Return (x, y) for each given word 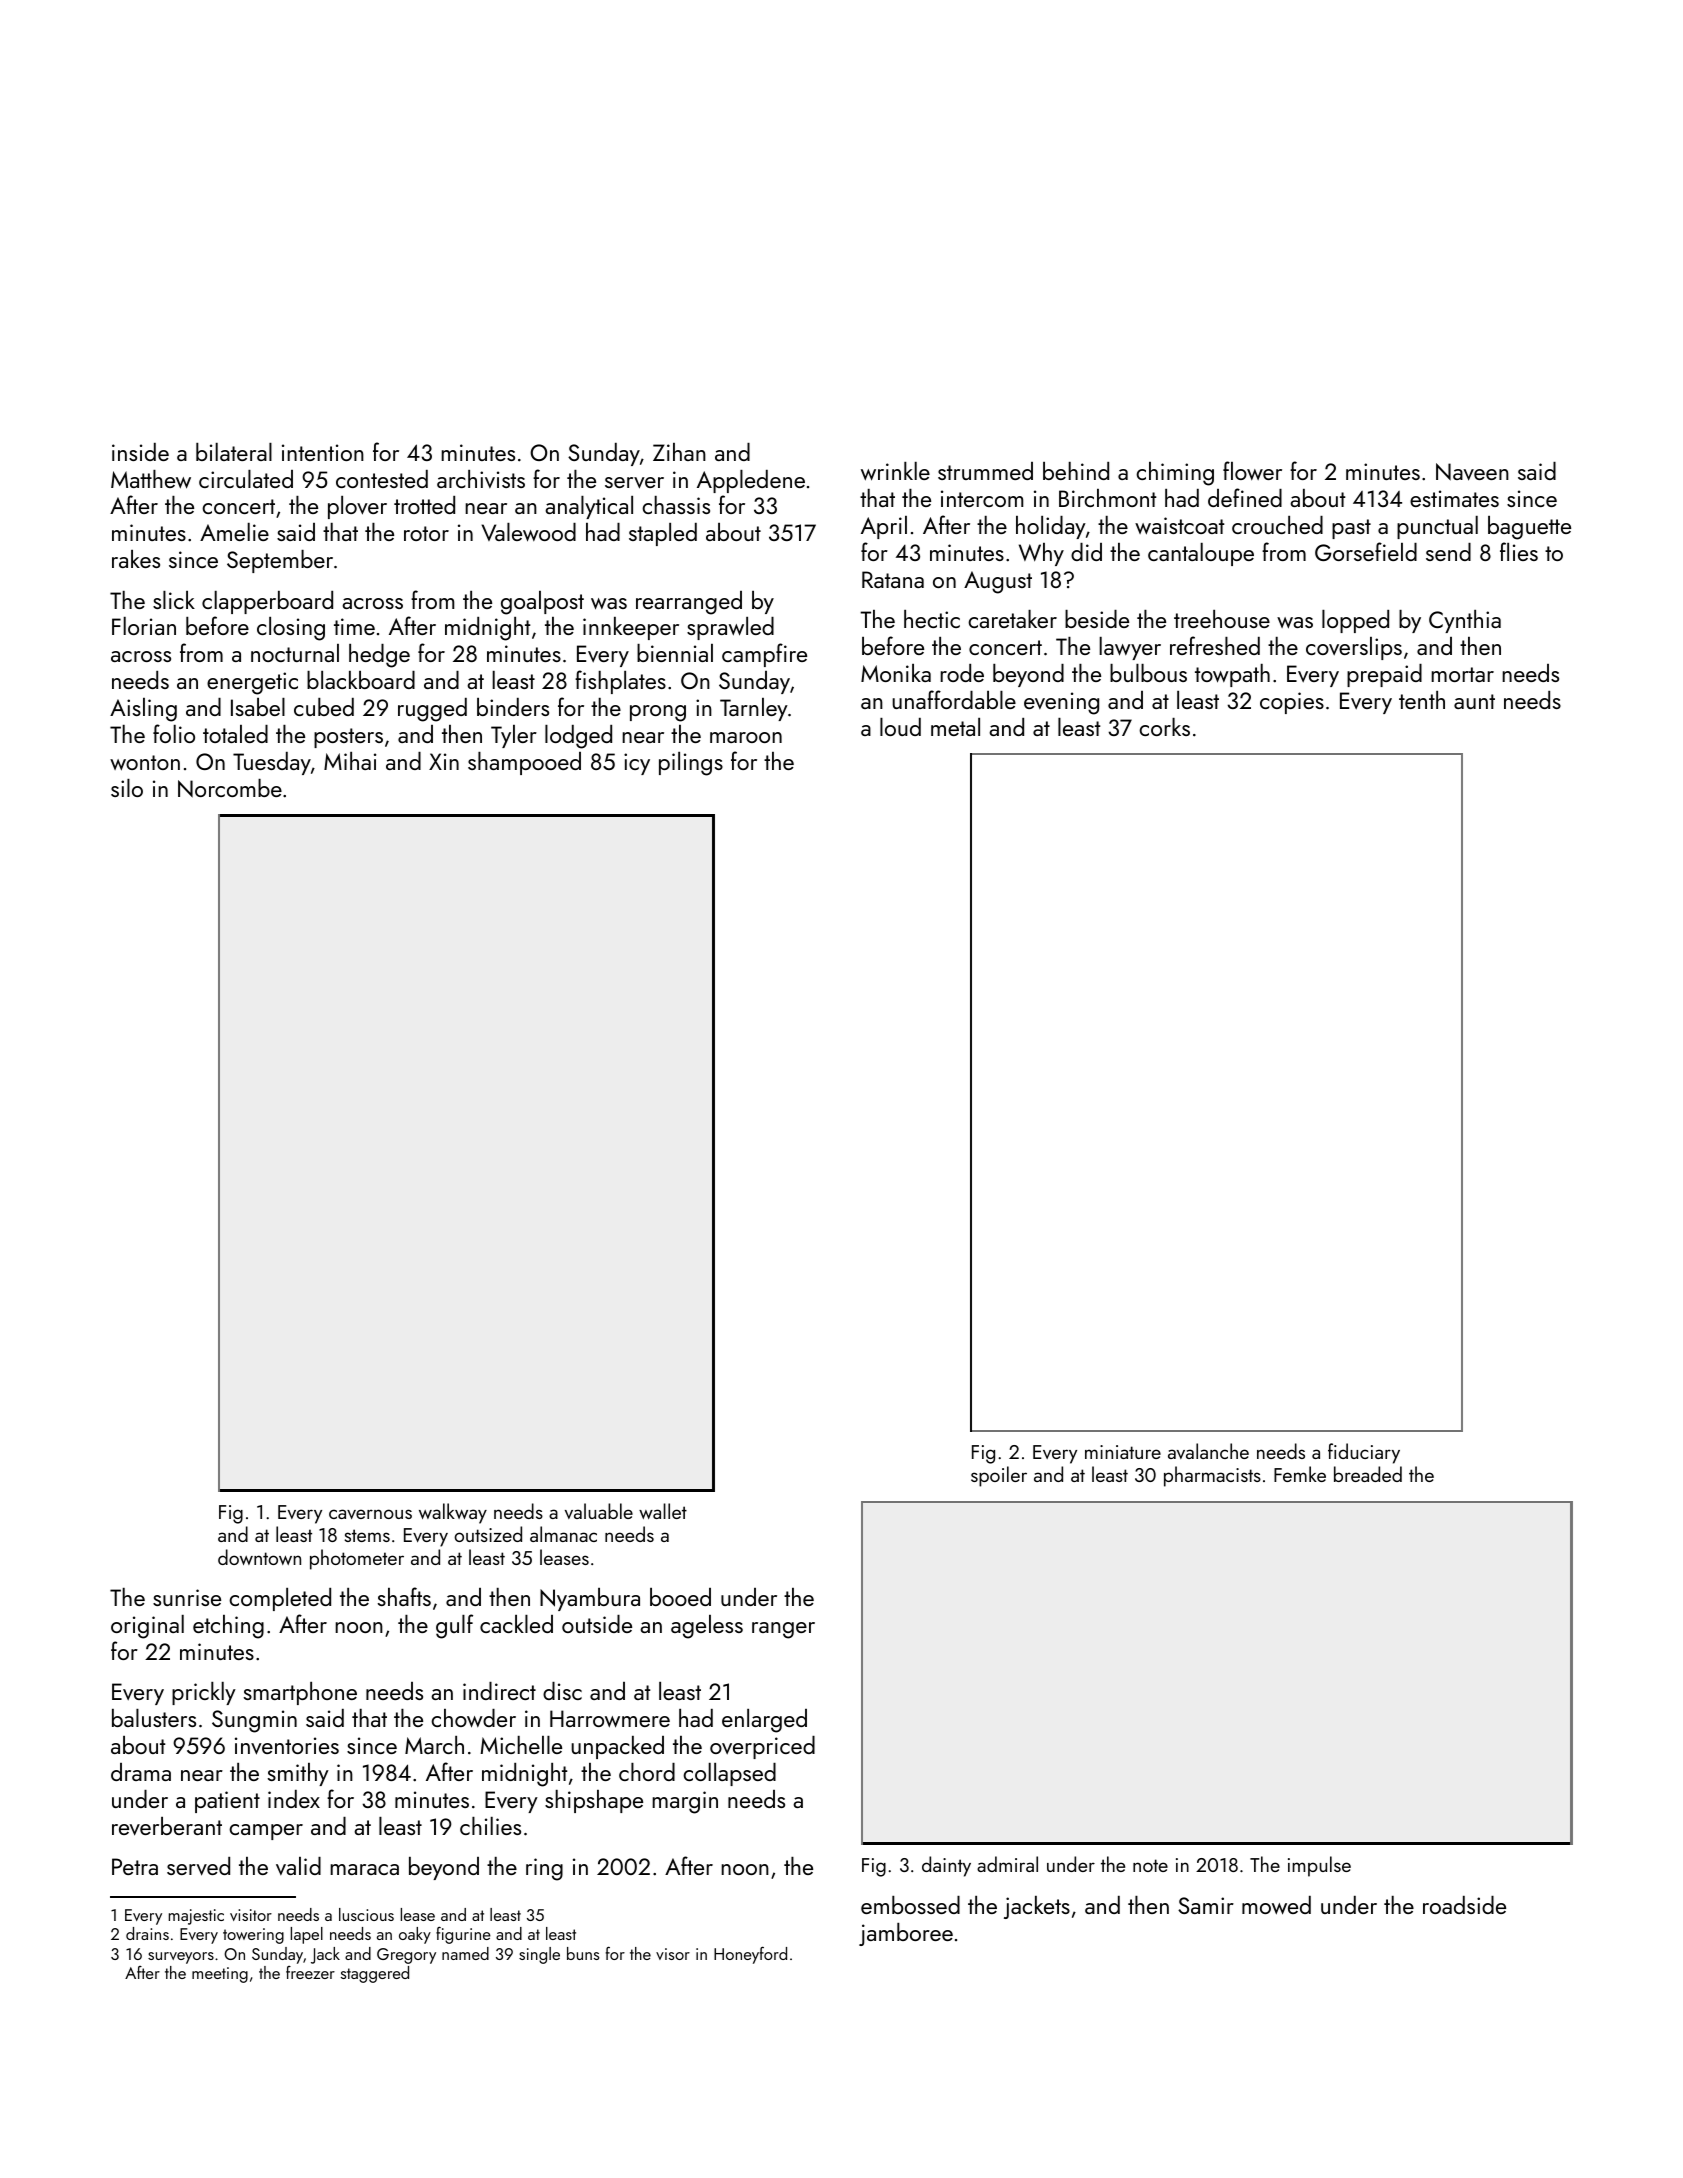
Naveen (1472, 472)
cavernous (370, 1514)
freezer (310, 1972)
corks (1164, 727)
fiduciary (1364, 1453)
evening (1061, 703)
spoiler (999, 1476)
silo (127, 788)
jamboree (906, 1934)
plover (357, 507)
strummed (985, 471)
